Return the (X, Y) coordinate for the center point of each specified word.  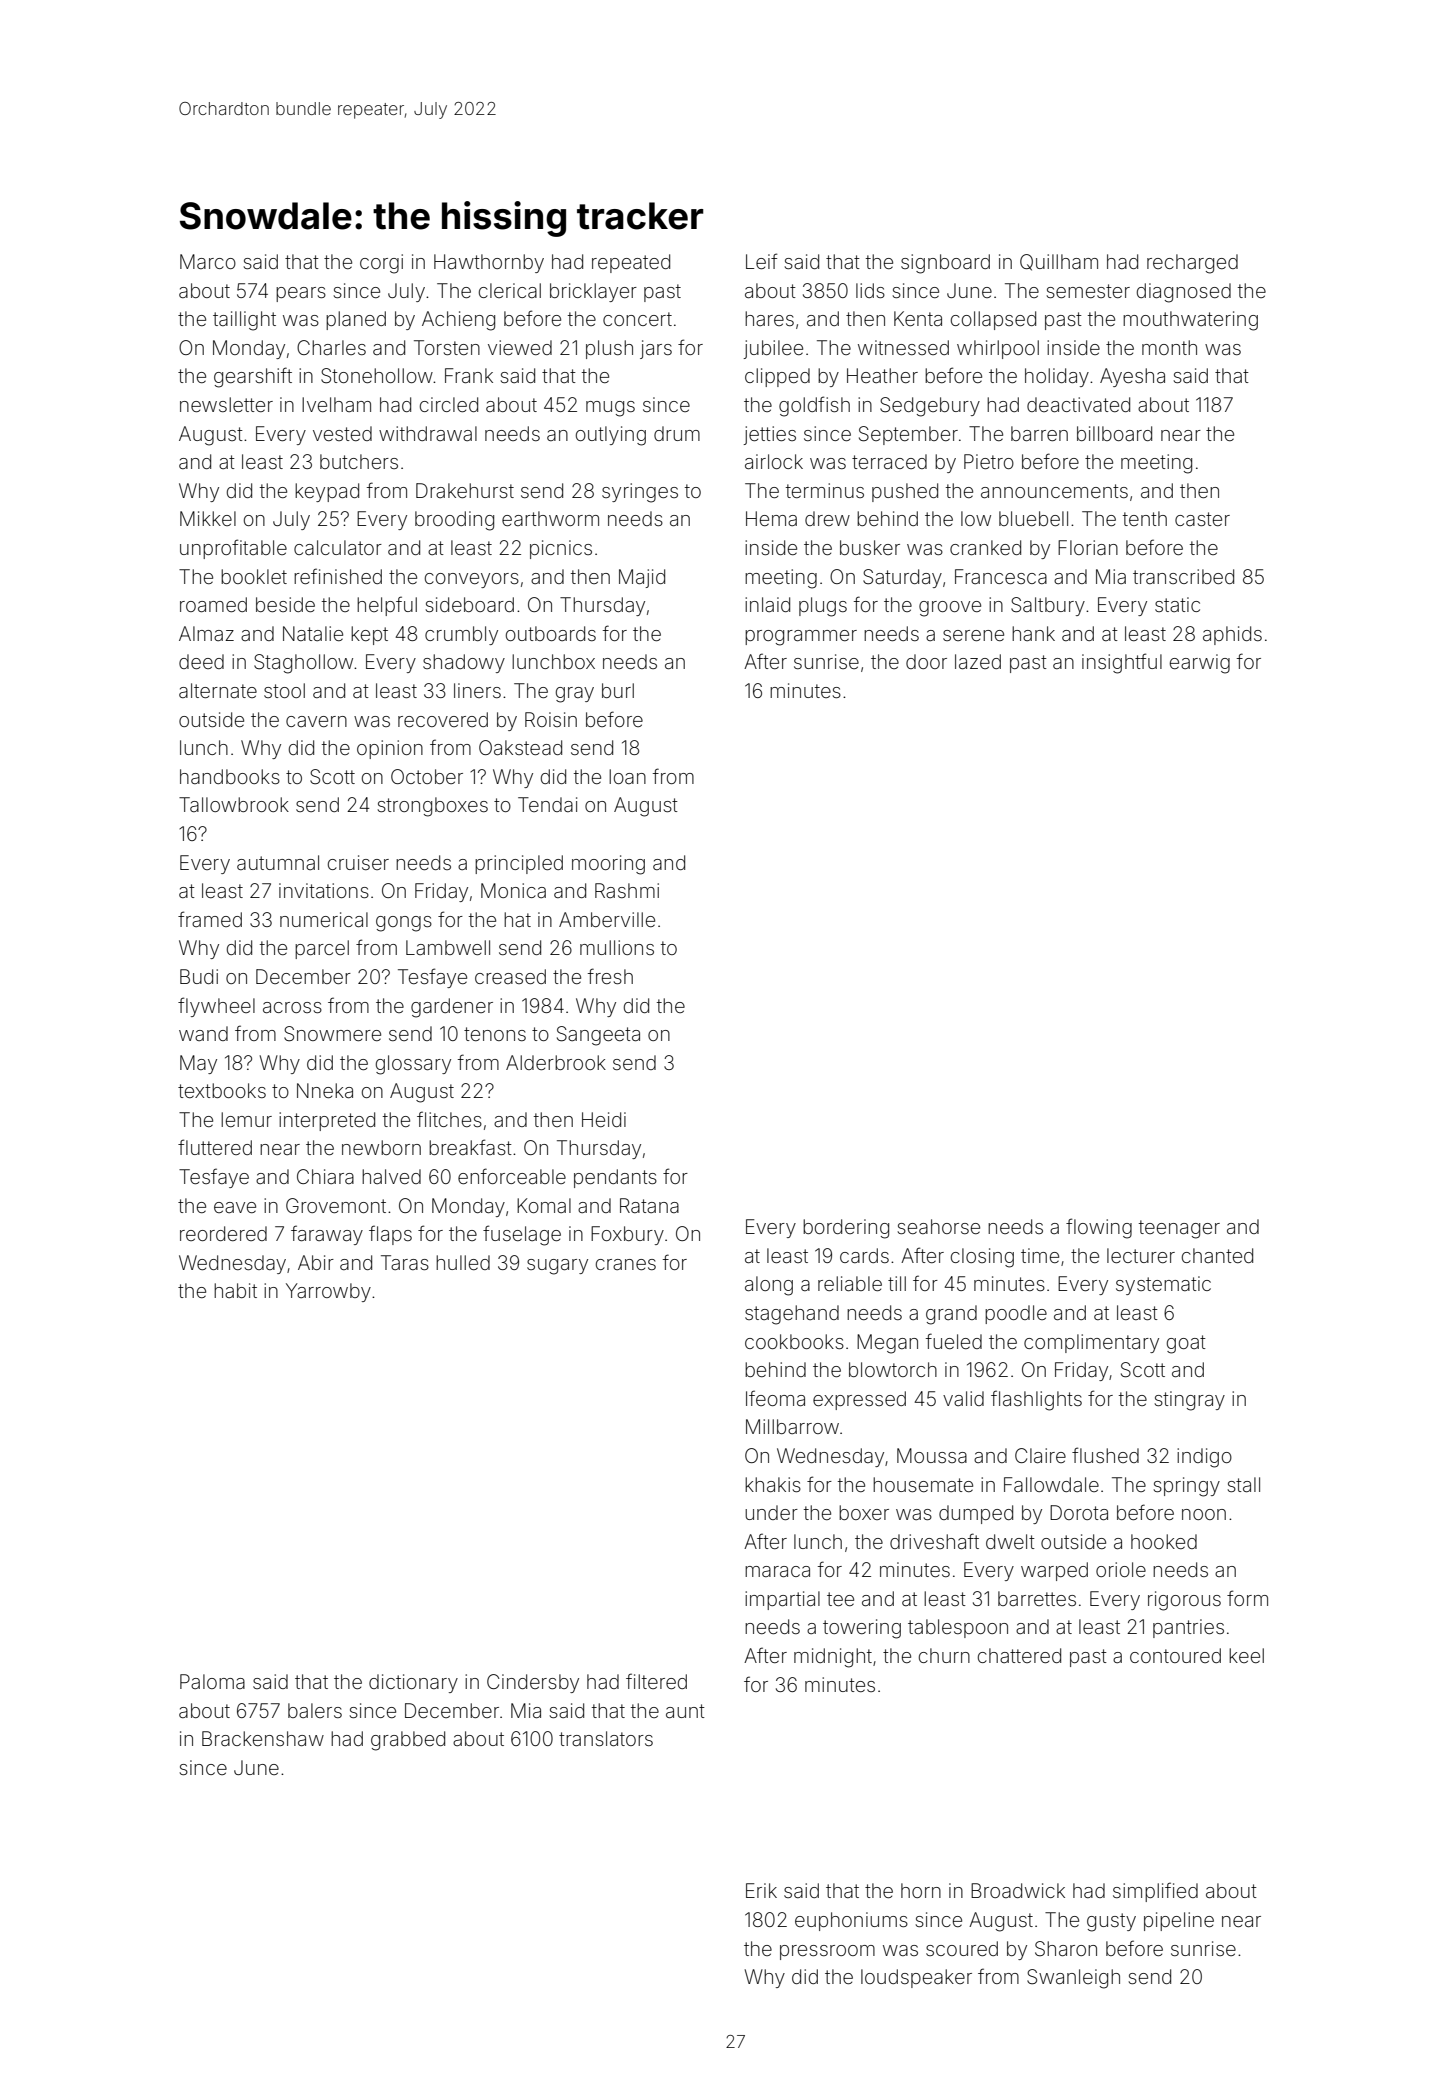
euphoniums (851, 1921)
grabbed (408, 1741)
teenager (1179, 1229)
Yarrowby (328, 1292)
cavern (316, 721)
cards (864, 1255)
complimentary (1091, 1343)
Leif (761, 261)
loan (627, 776)
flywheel (216, 1007)
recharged (1192, 264)
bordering (846, 1229)
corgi (381, 264)
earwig (1200, 664)
